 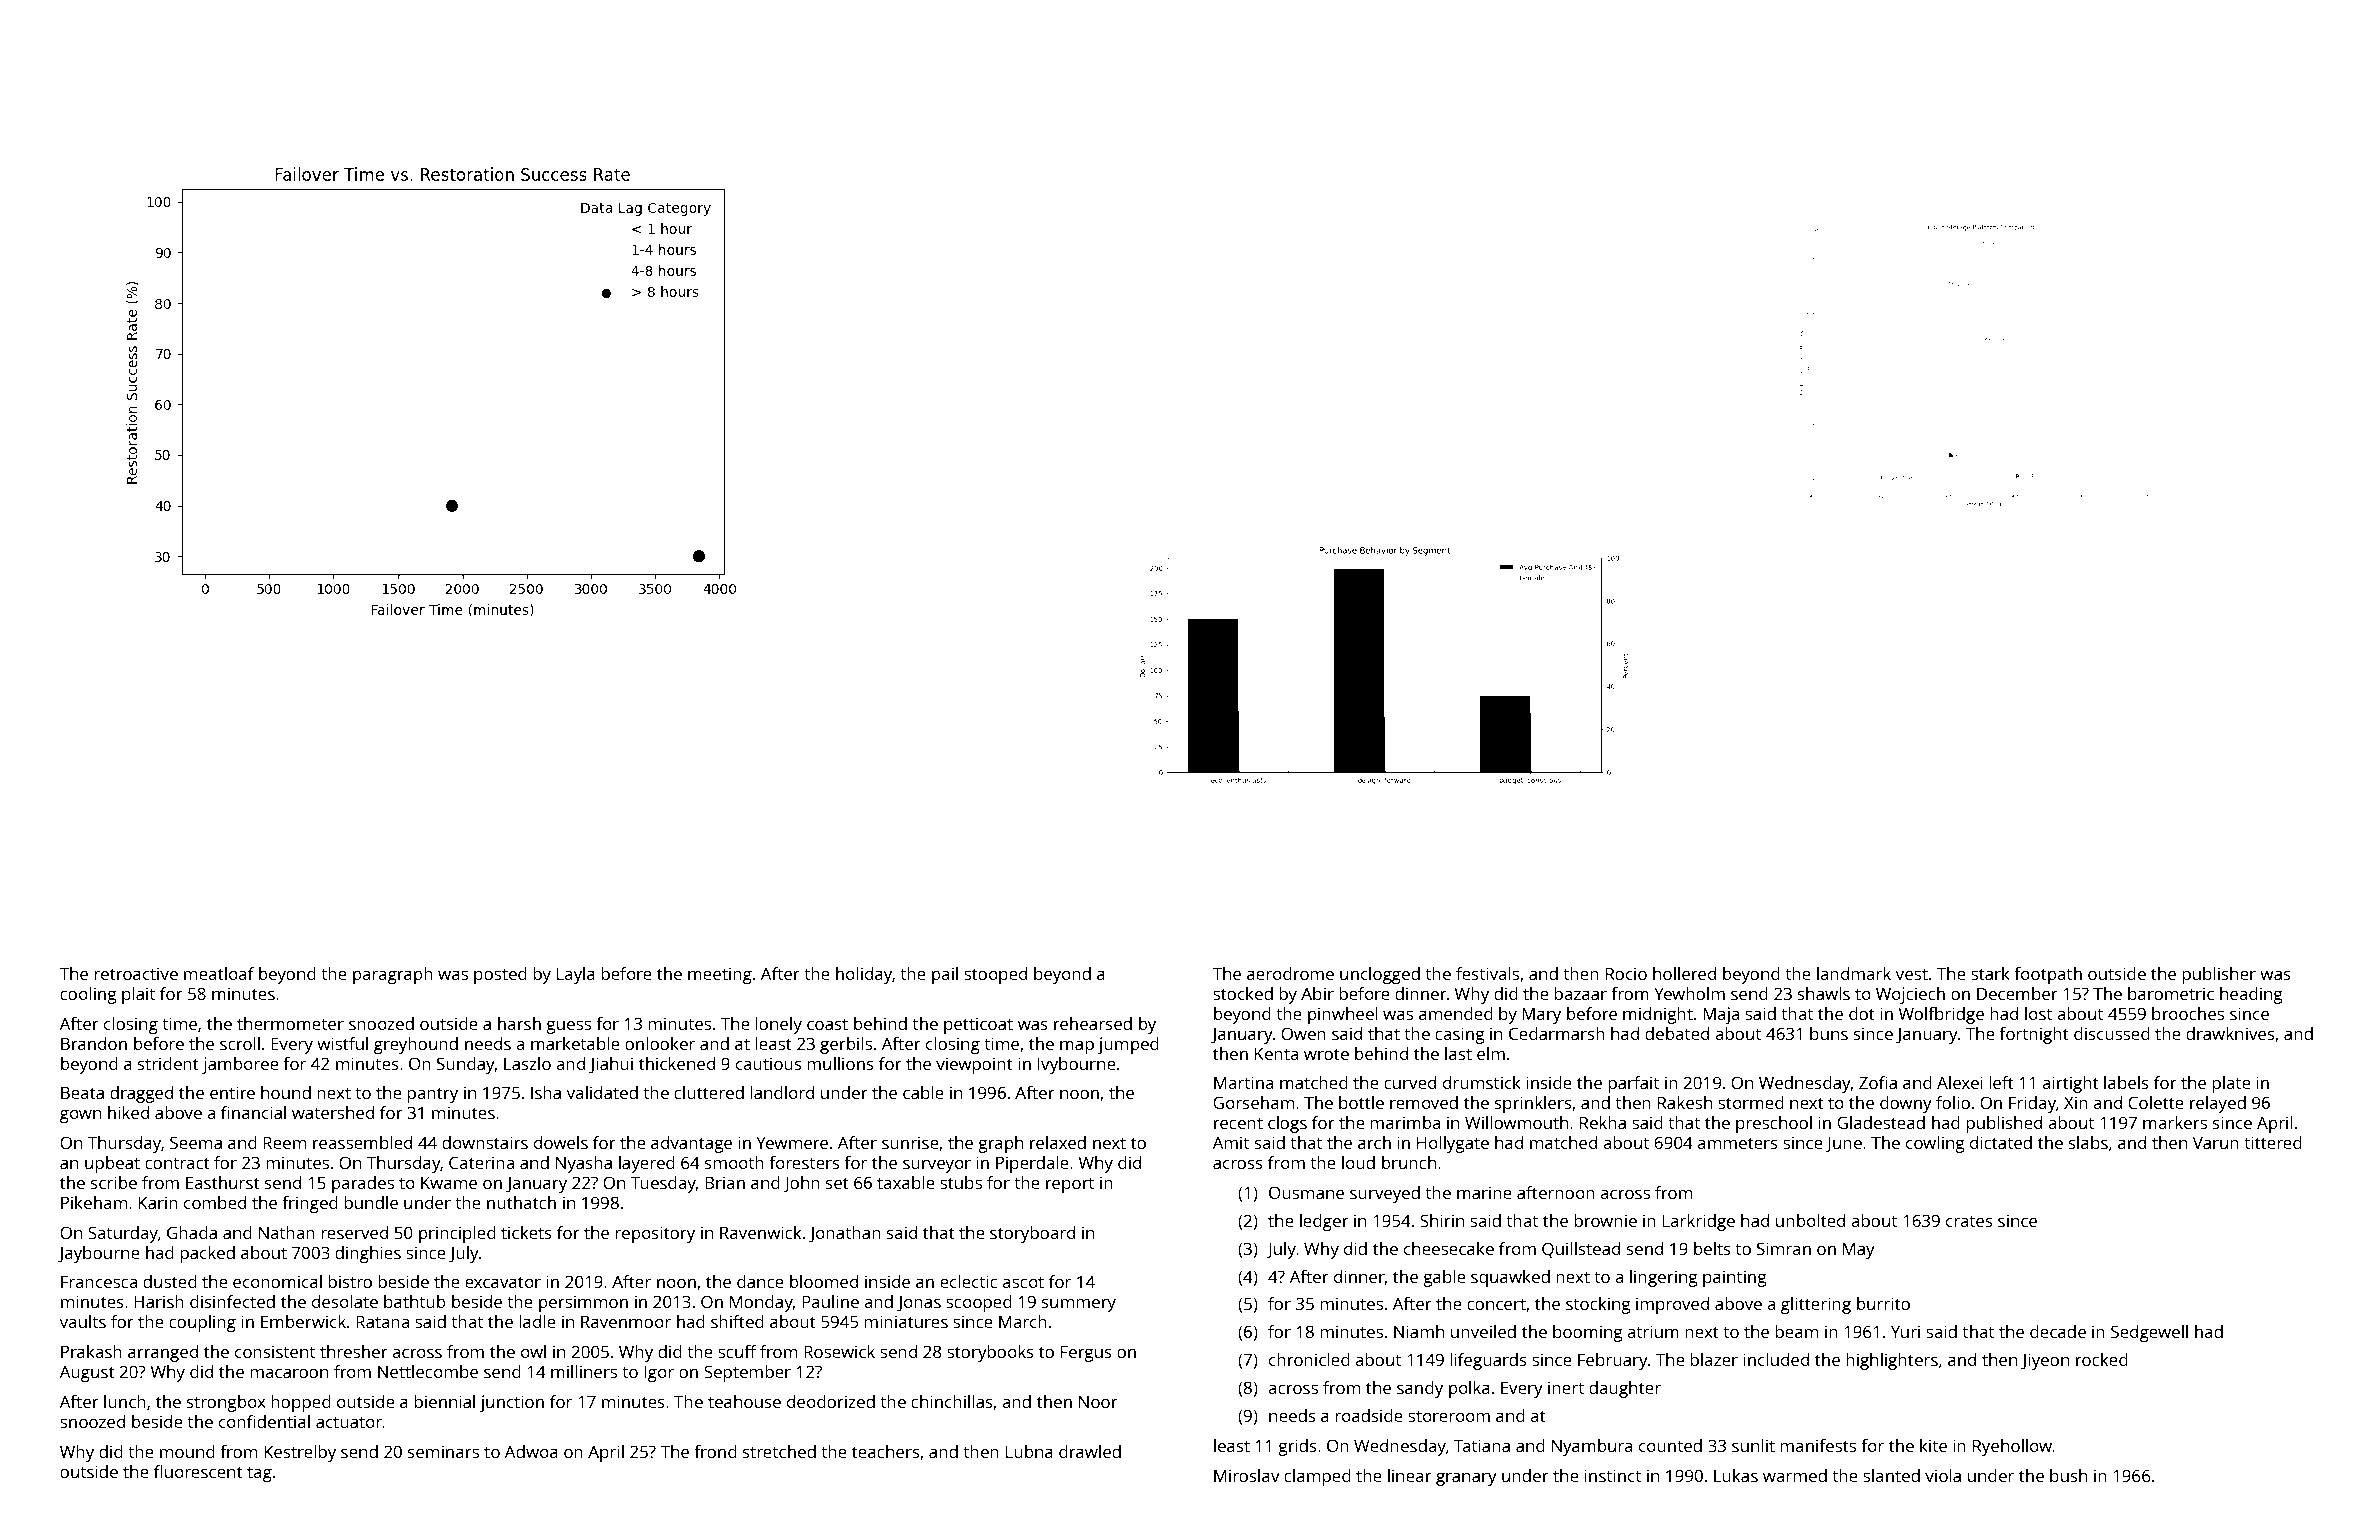 I want to click on report, so click(x=1070, y=1185).
